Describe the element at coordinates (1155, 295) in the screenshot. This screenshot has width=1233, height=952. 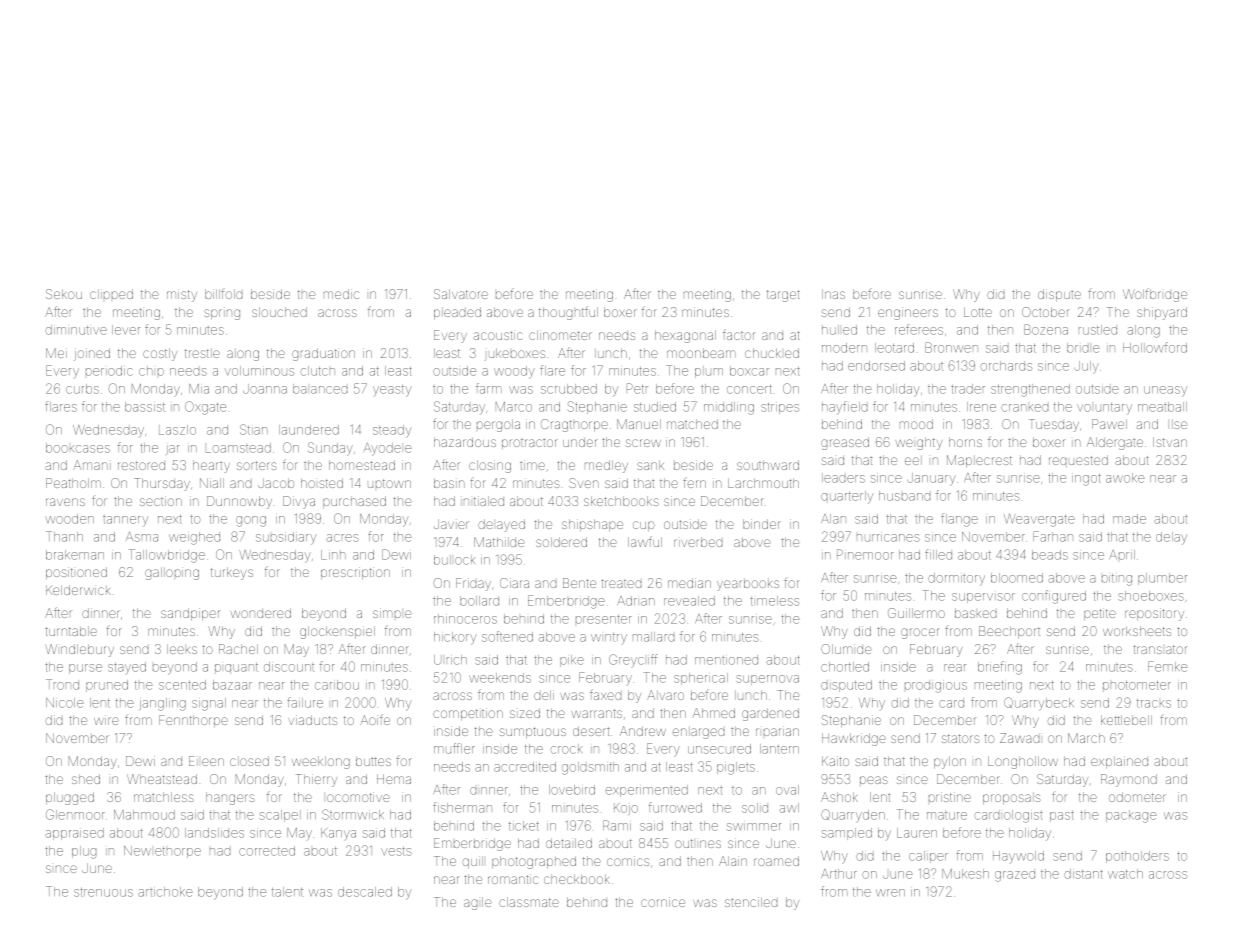
I see `Wolfbridge` at that location.
